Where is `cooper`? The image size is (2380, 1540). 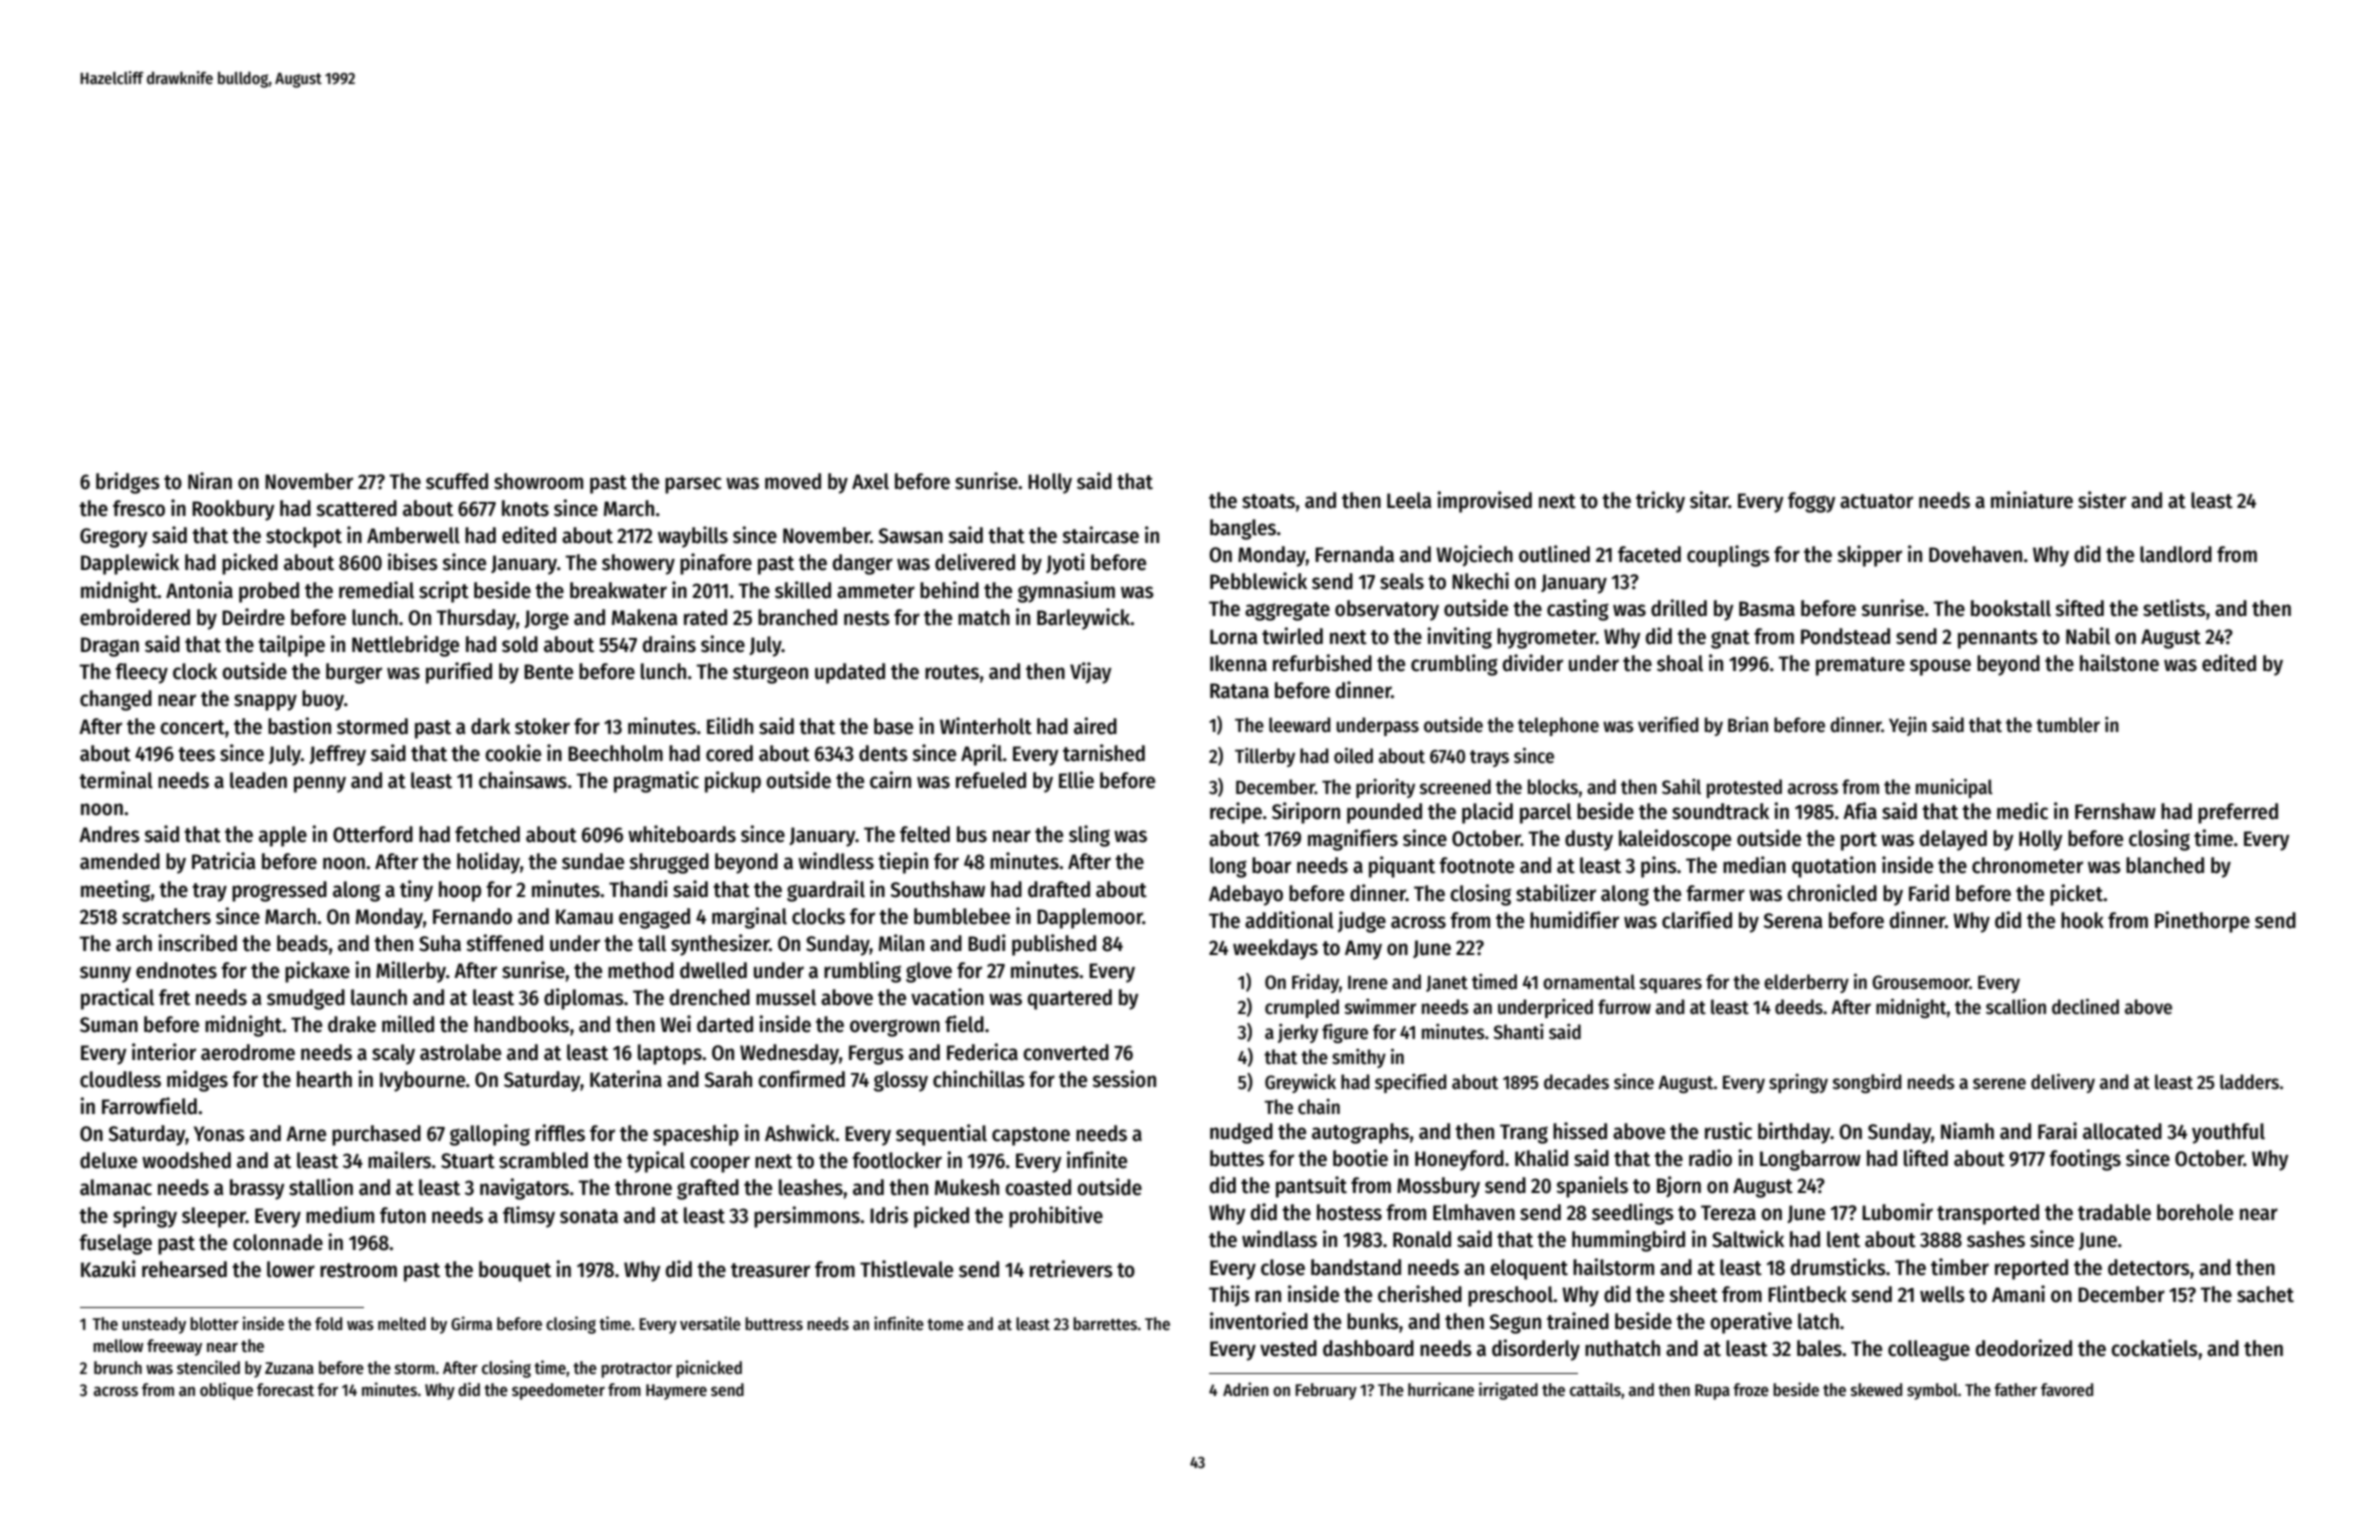 cooper is located at coordinates (720, 1164).
